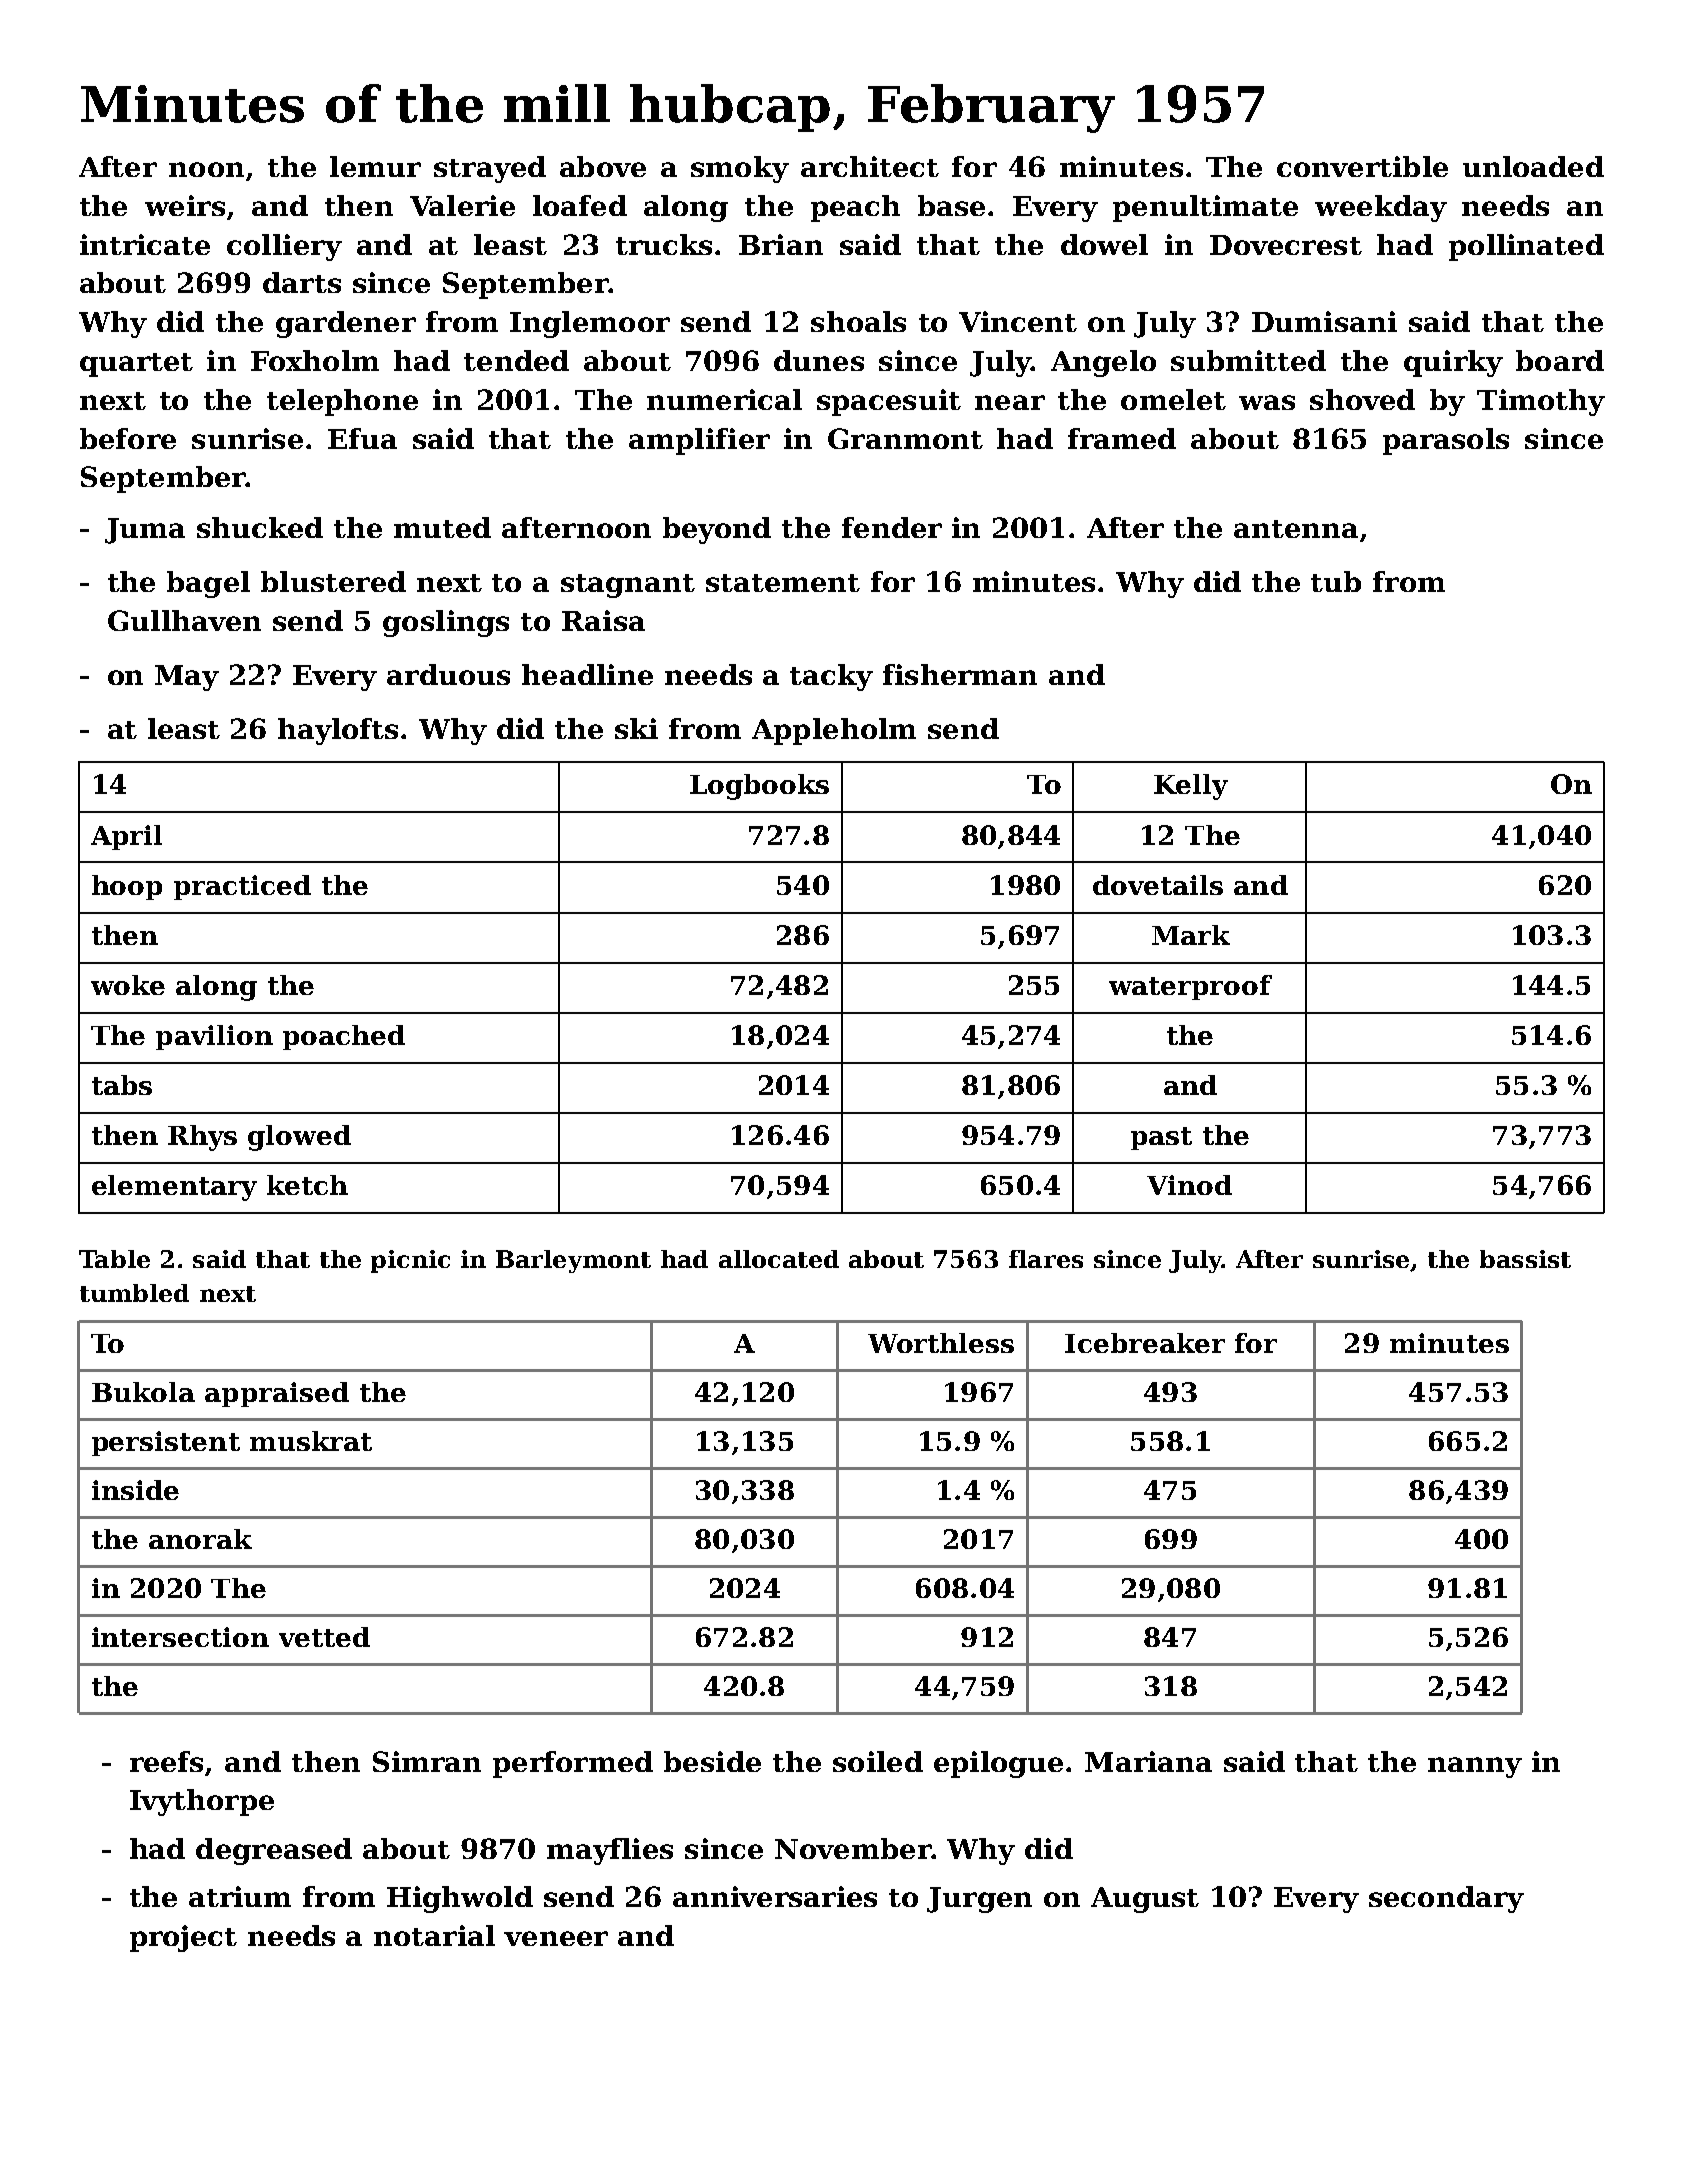  Describe the element at coordinates (1336, 581) in the screenshot. I see `tub` at that location.
